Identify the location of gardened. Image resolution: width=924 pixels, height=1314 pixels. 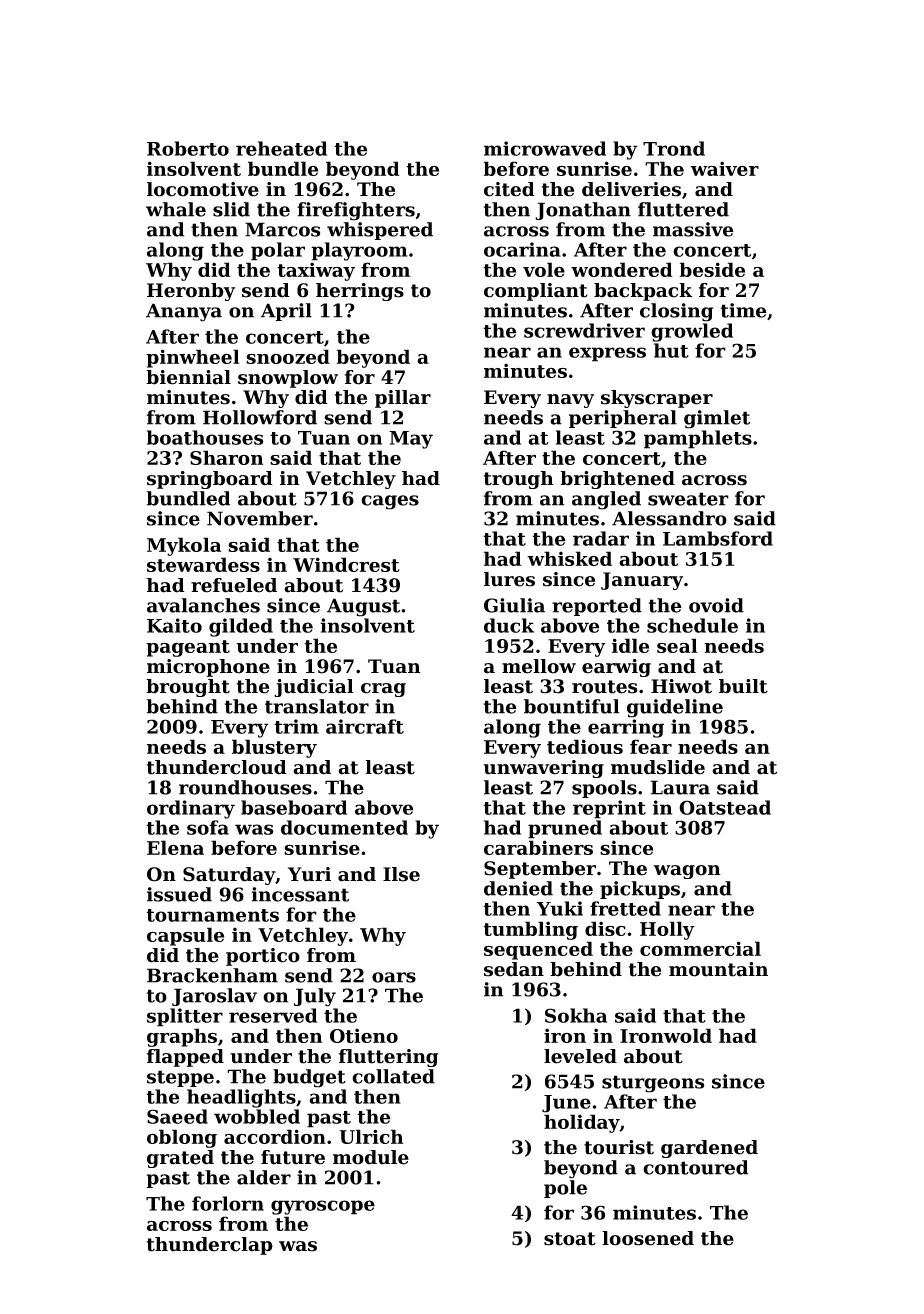
(709, 1149).
